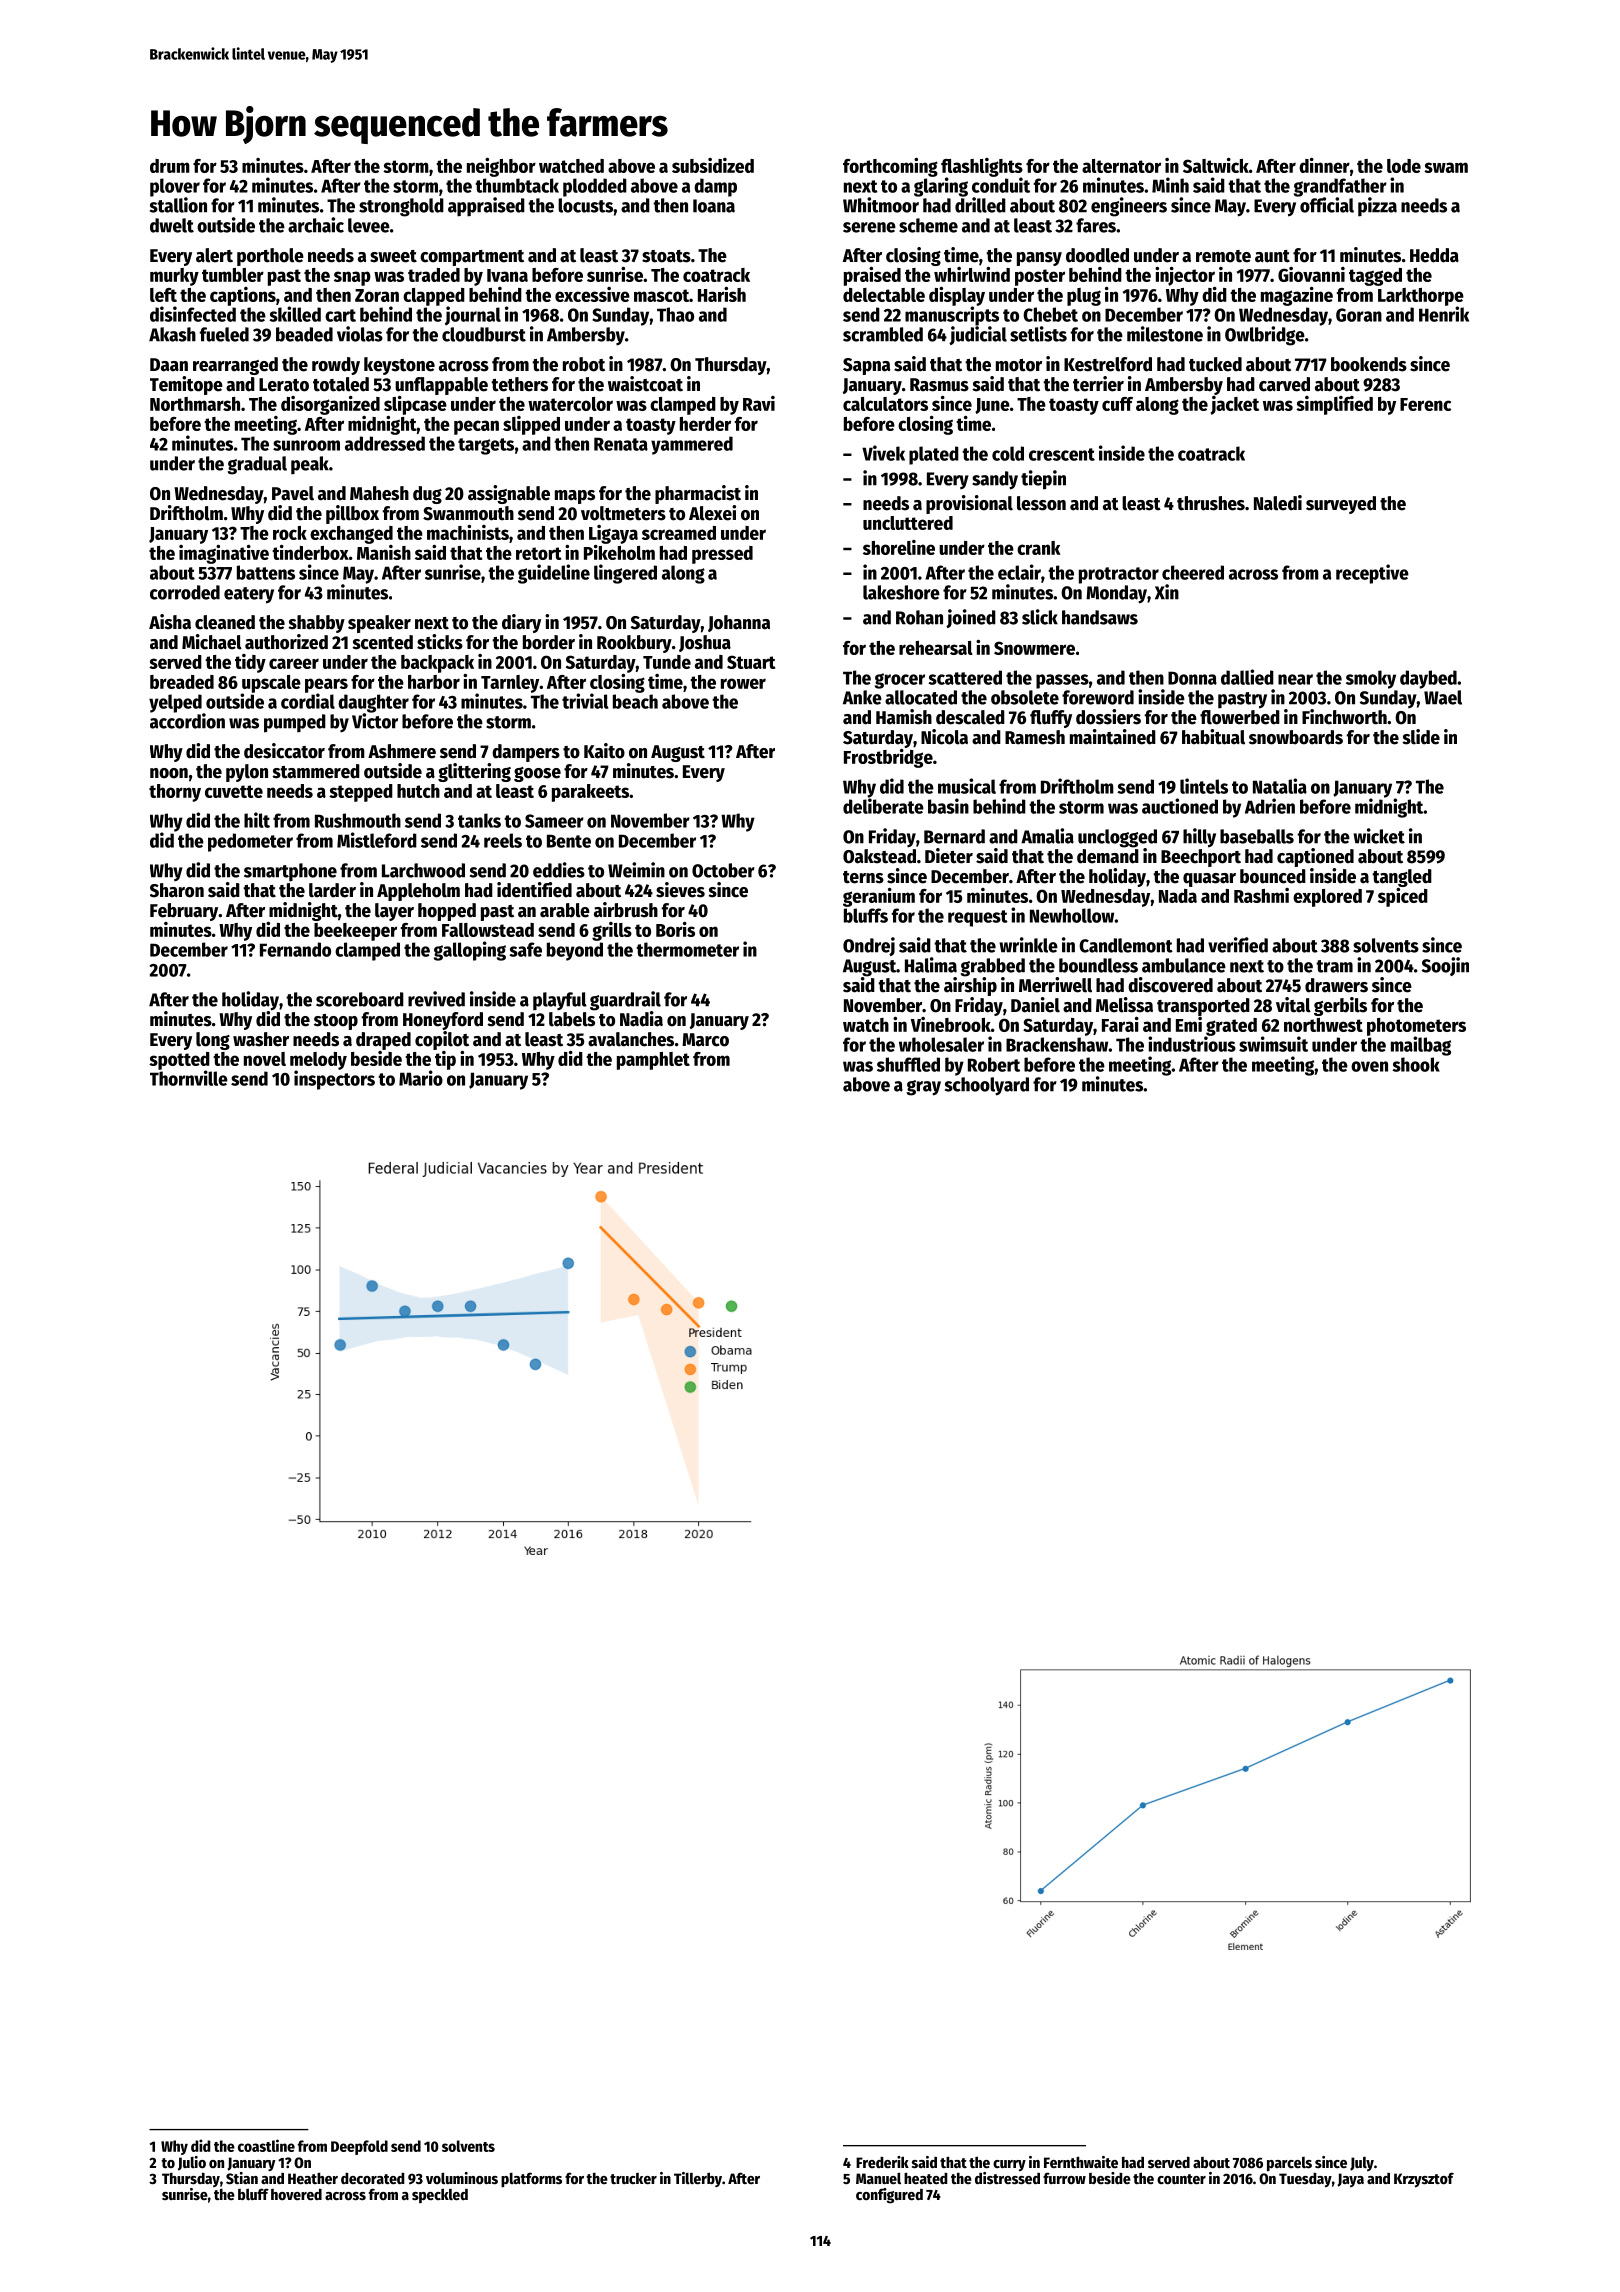 Image resolution: width=1620 pixels, height=2292 pixels. I want to click on scoreboard, so click(360, 999).
